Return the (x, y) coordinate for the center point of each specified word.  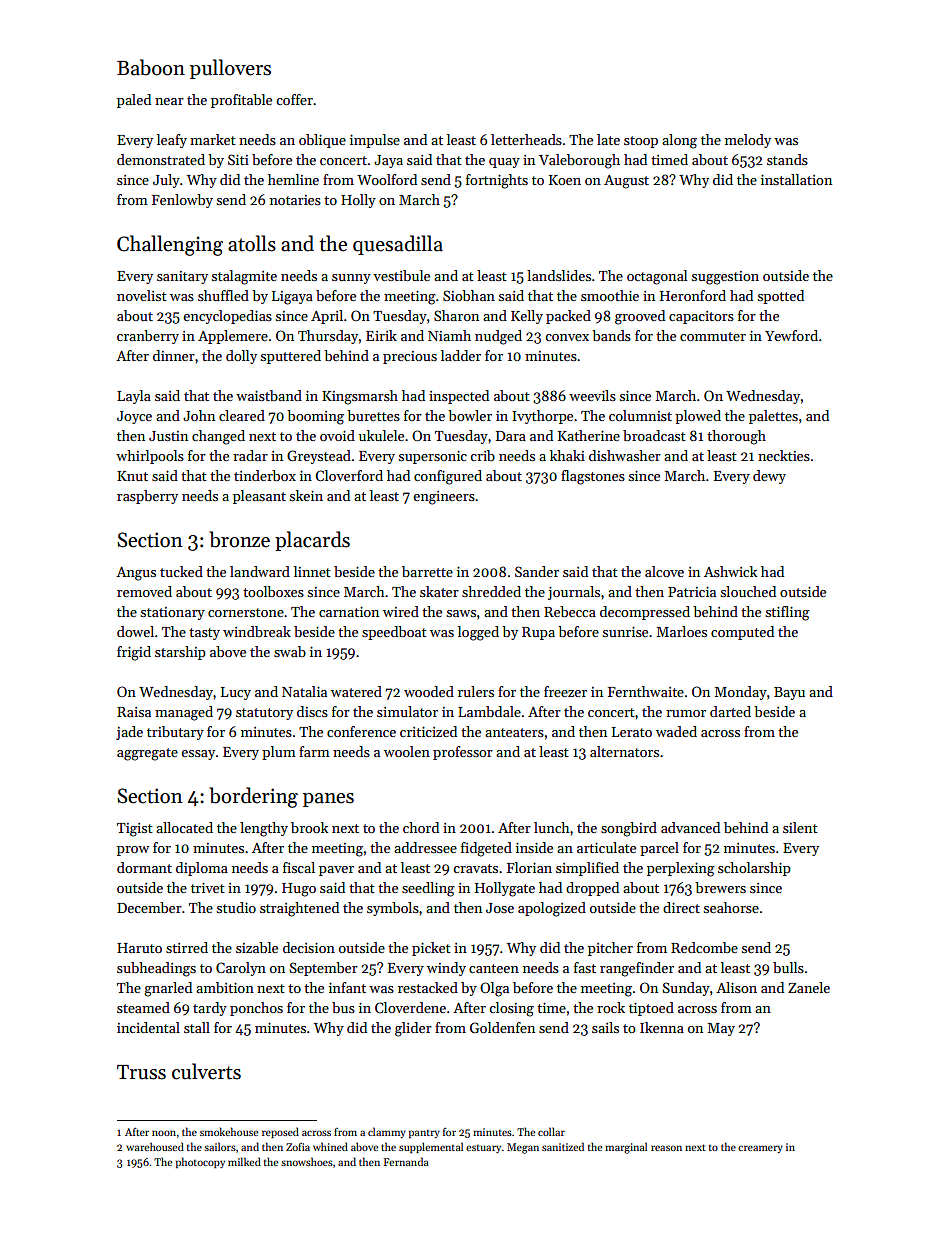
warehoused (155, 1146)
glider (413, 1029)
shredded (491, 591)
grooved (640, 317)
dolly (241, 357)
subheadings (156, 969)
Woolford (387, 179)
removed (144, 591)
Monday (741, 693)
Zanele (809, 987)
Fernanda (406, 1161)
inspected (459, 397)
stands (787, 159)
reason (666, 1148)
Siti (238, 159)
